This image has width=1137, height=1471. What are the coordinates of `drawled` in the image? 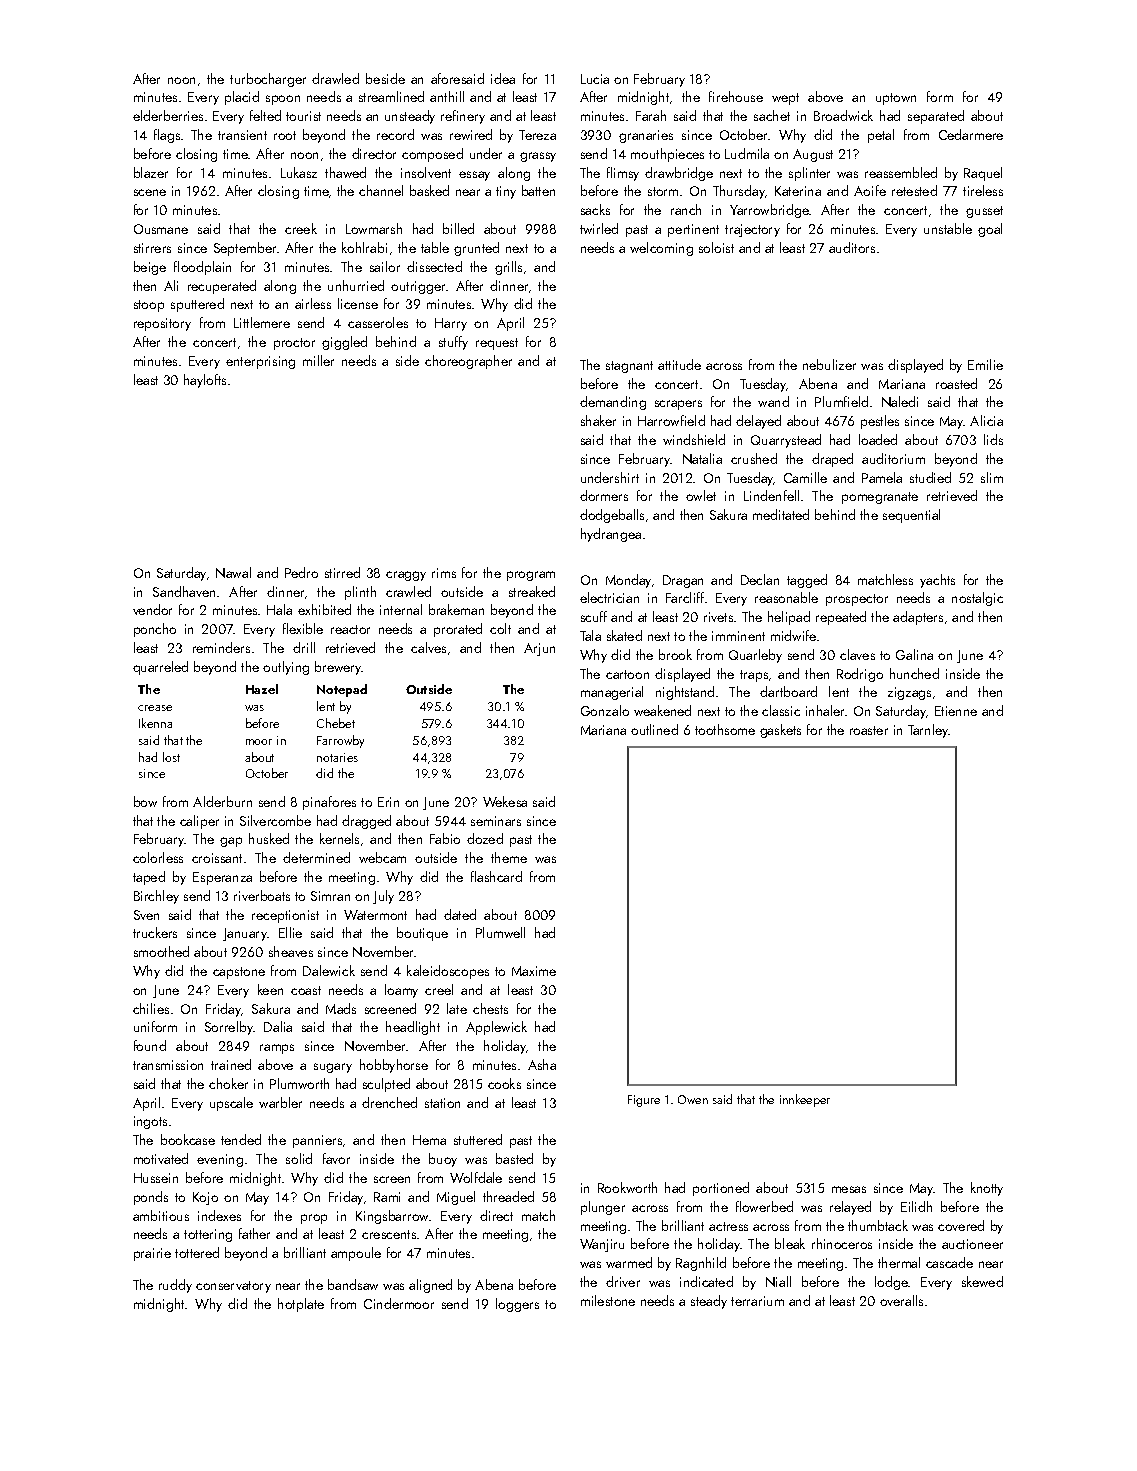 It's located at (335, 78).
